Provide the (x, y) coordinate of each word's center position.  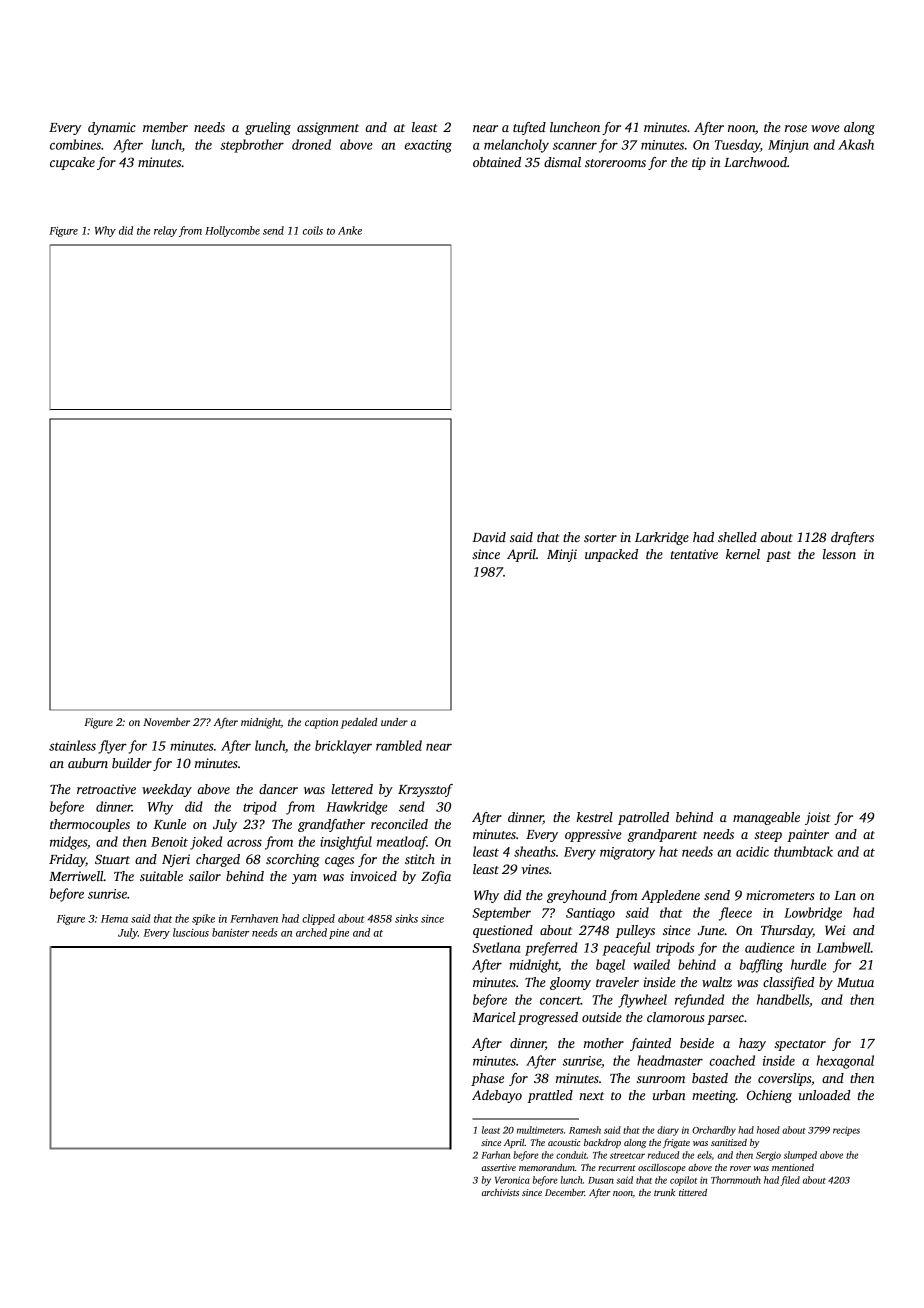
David (489, 537)
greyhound (577, 896)
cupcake (72, 163)
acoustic (564, 1142)
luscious (191, 932)
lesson (839, 554)
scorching (293, 860)
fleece (735, 914)
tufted (529, 128)
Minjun (788, 146)
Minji (562, 555)
